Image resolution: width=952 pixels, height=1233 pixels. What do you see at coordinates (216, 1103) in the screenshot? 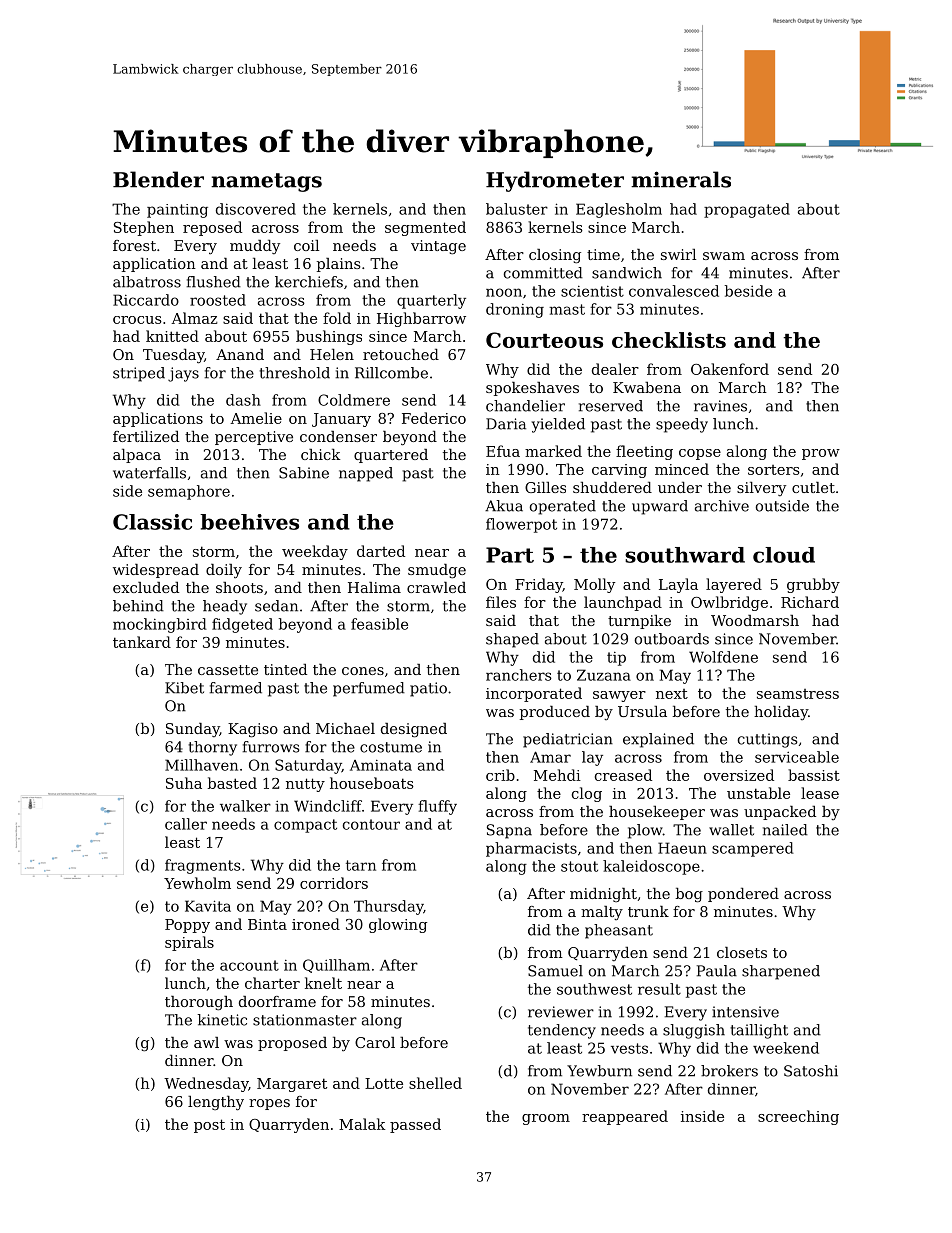
I see `lengthy` at bounding box center [216, 1103].
